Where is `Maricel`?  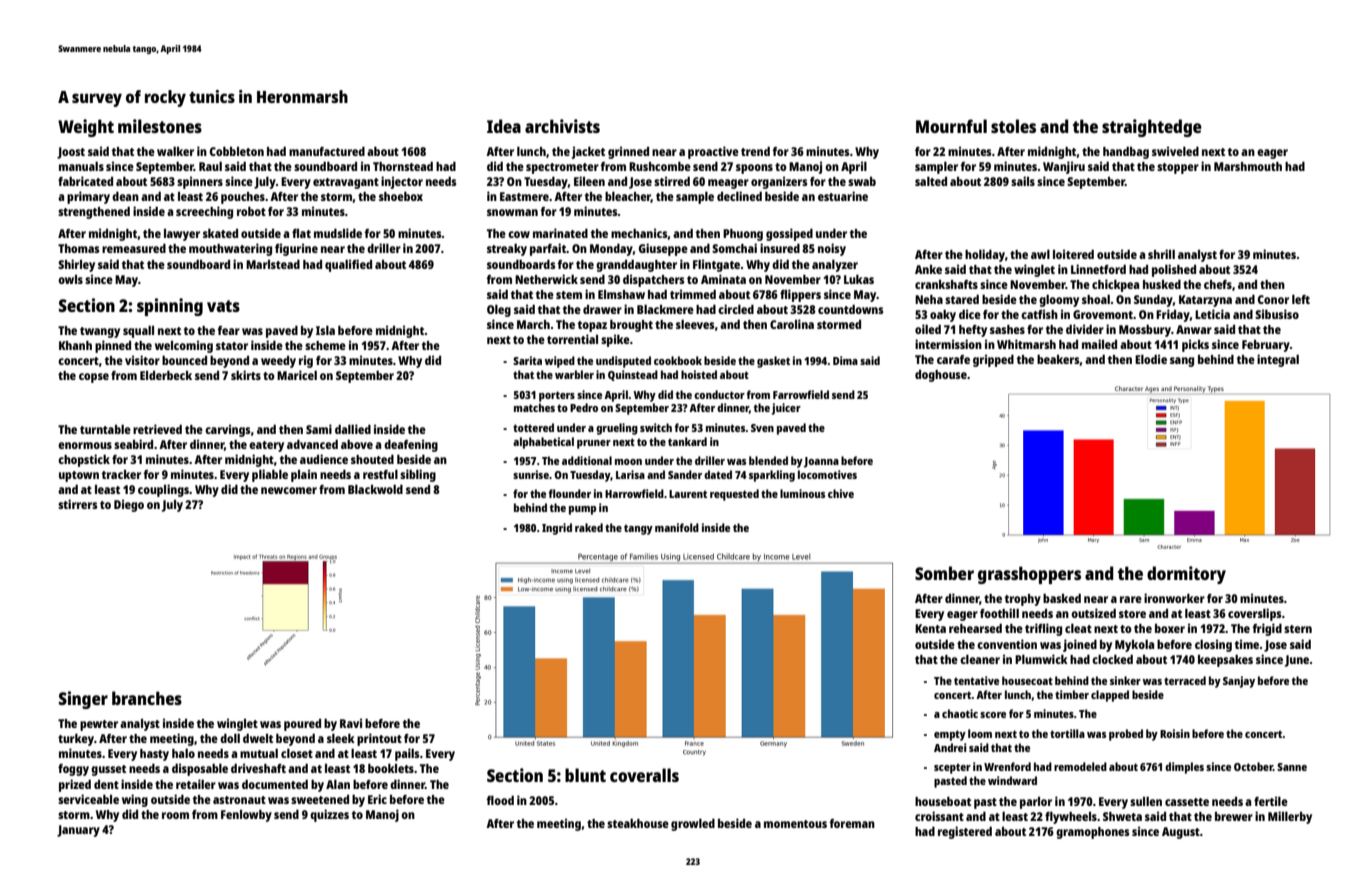
Maricel is located at coordinates (297, 375).
